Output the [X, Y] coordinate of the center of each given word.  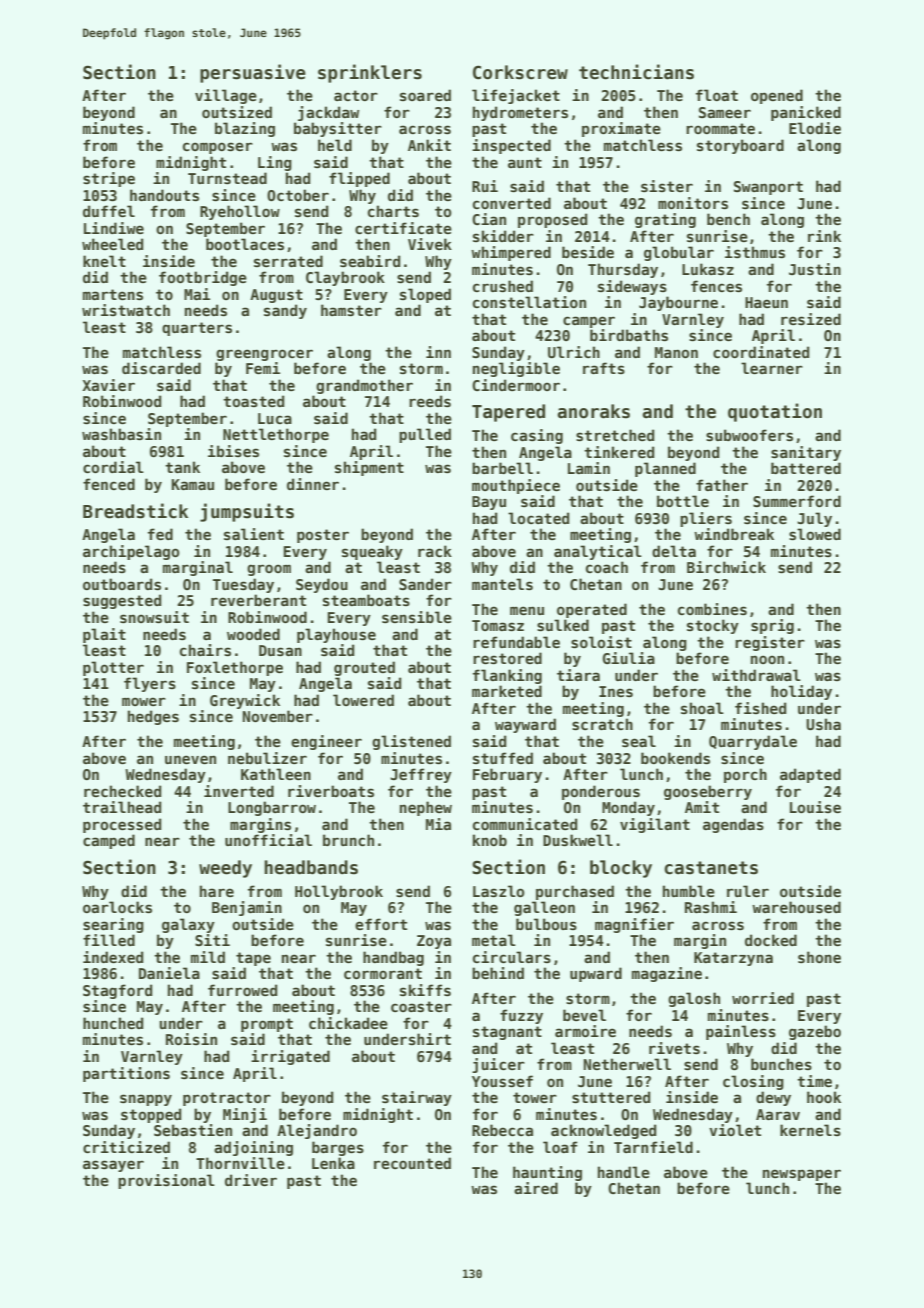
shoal [702, 708]
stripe [109, 179]
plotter [113, 668]
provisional [166, 1181]
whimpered [511, 253]
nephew [426, 808]
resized [811, 319]
